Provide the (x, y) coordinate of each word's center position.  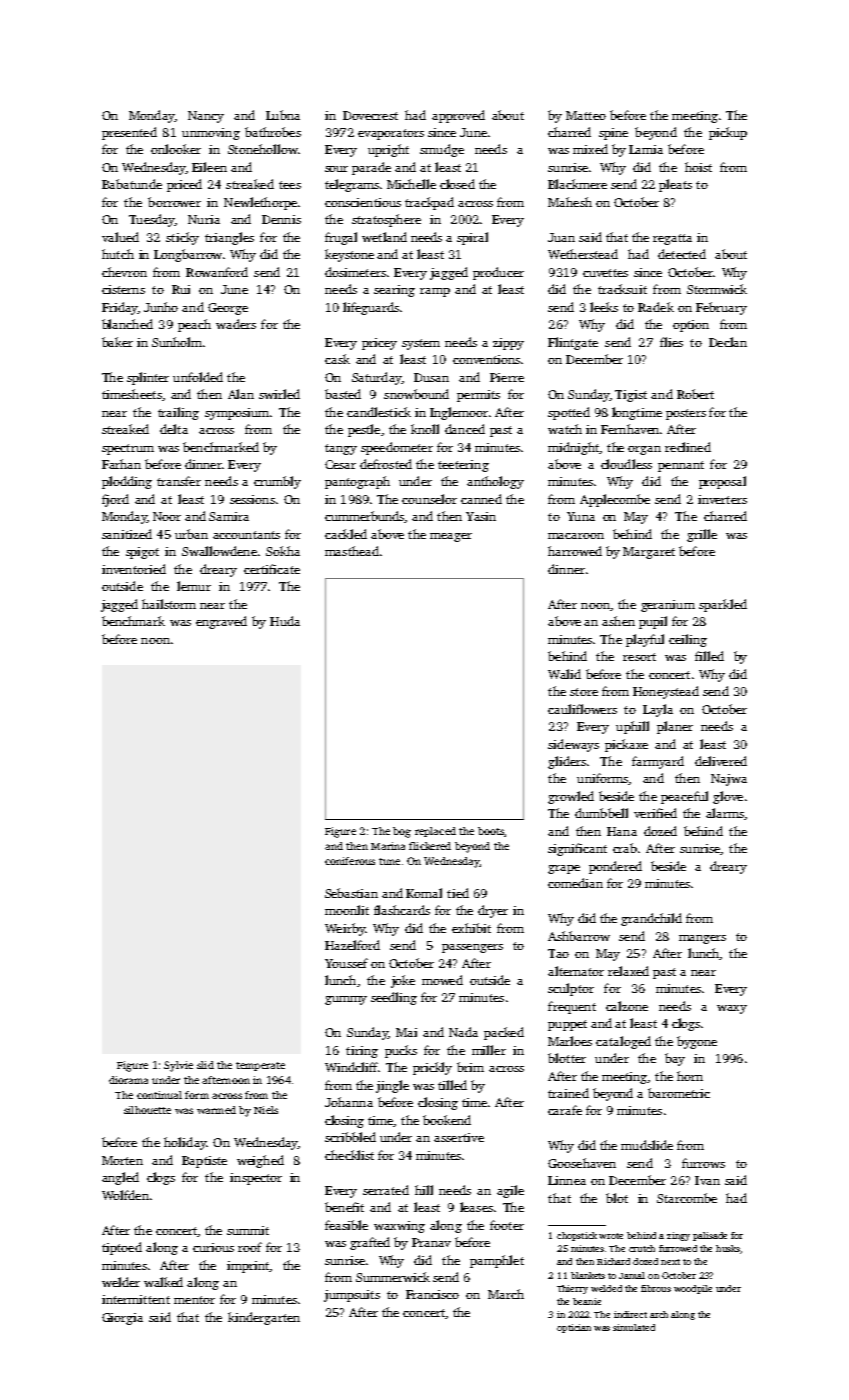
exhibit (471, 928)
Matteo (586, 115)
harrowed (575, 551)
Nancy (206, 117)
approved (458, 116)
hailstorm (169, 604)
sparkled (723, 605)
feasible (346, 1225)
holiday (185, 1143)
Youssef (346, 963)
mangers (702, 939)
